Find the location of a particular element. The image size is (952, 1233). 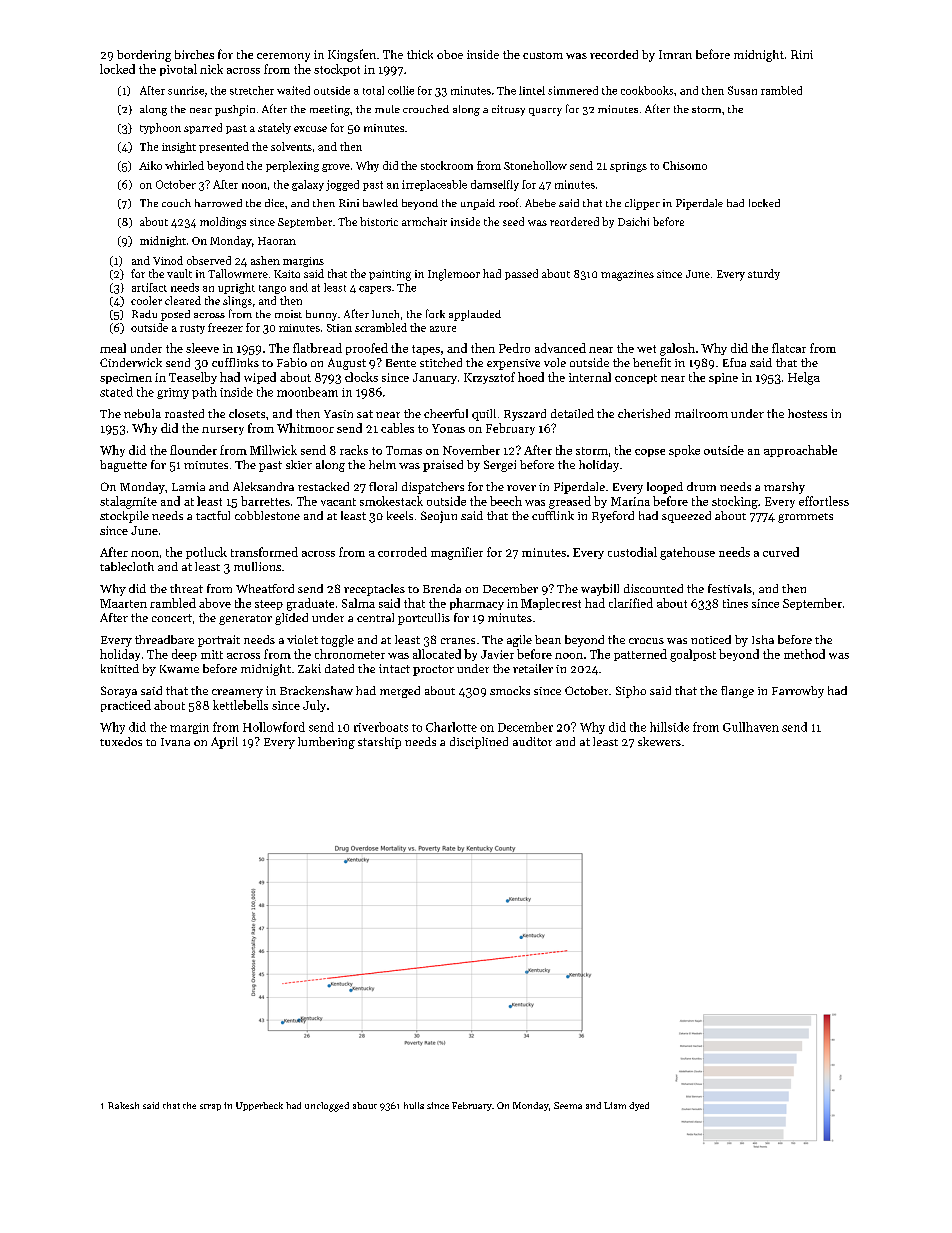

oboe is located at coordinates (450, 54).
